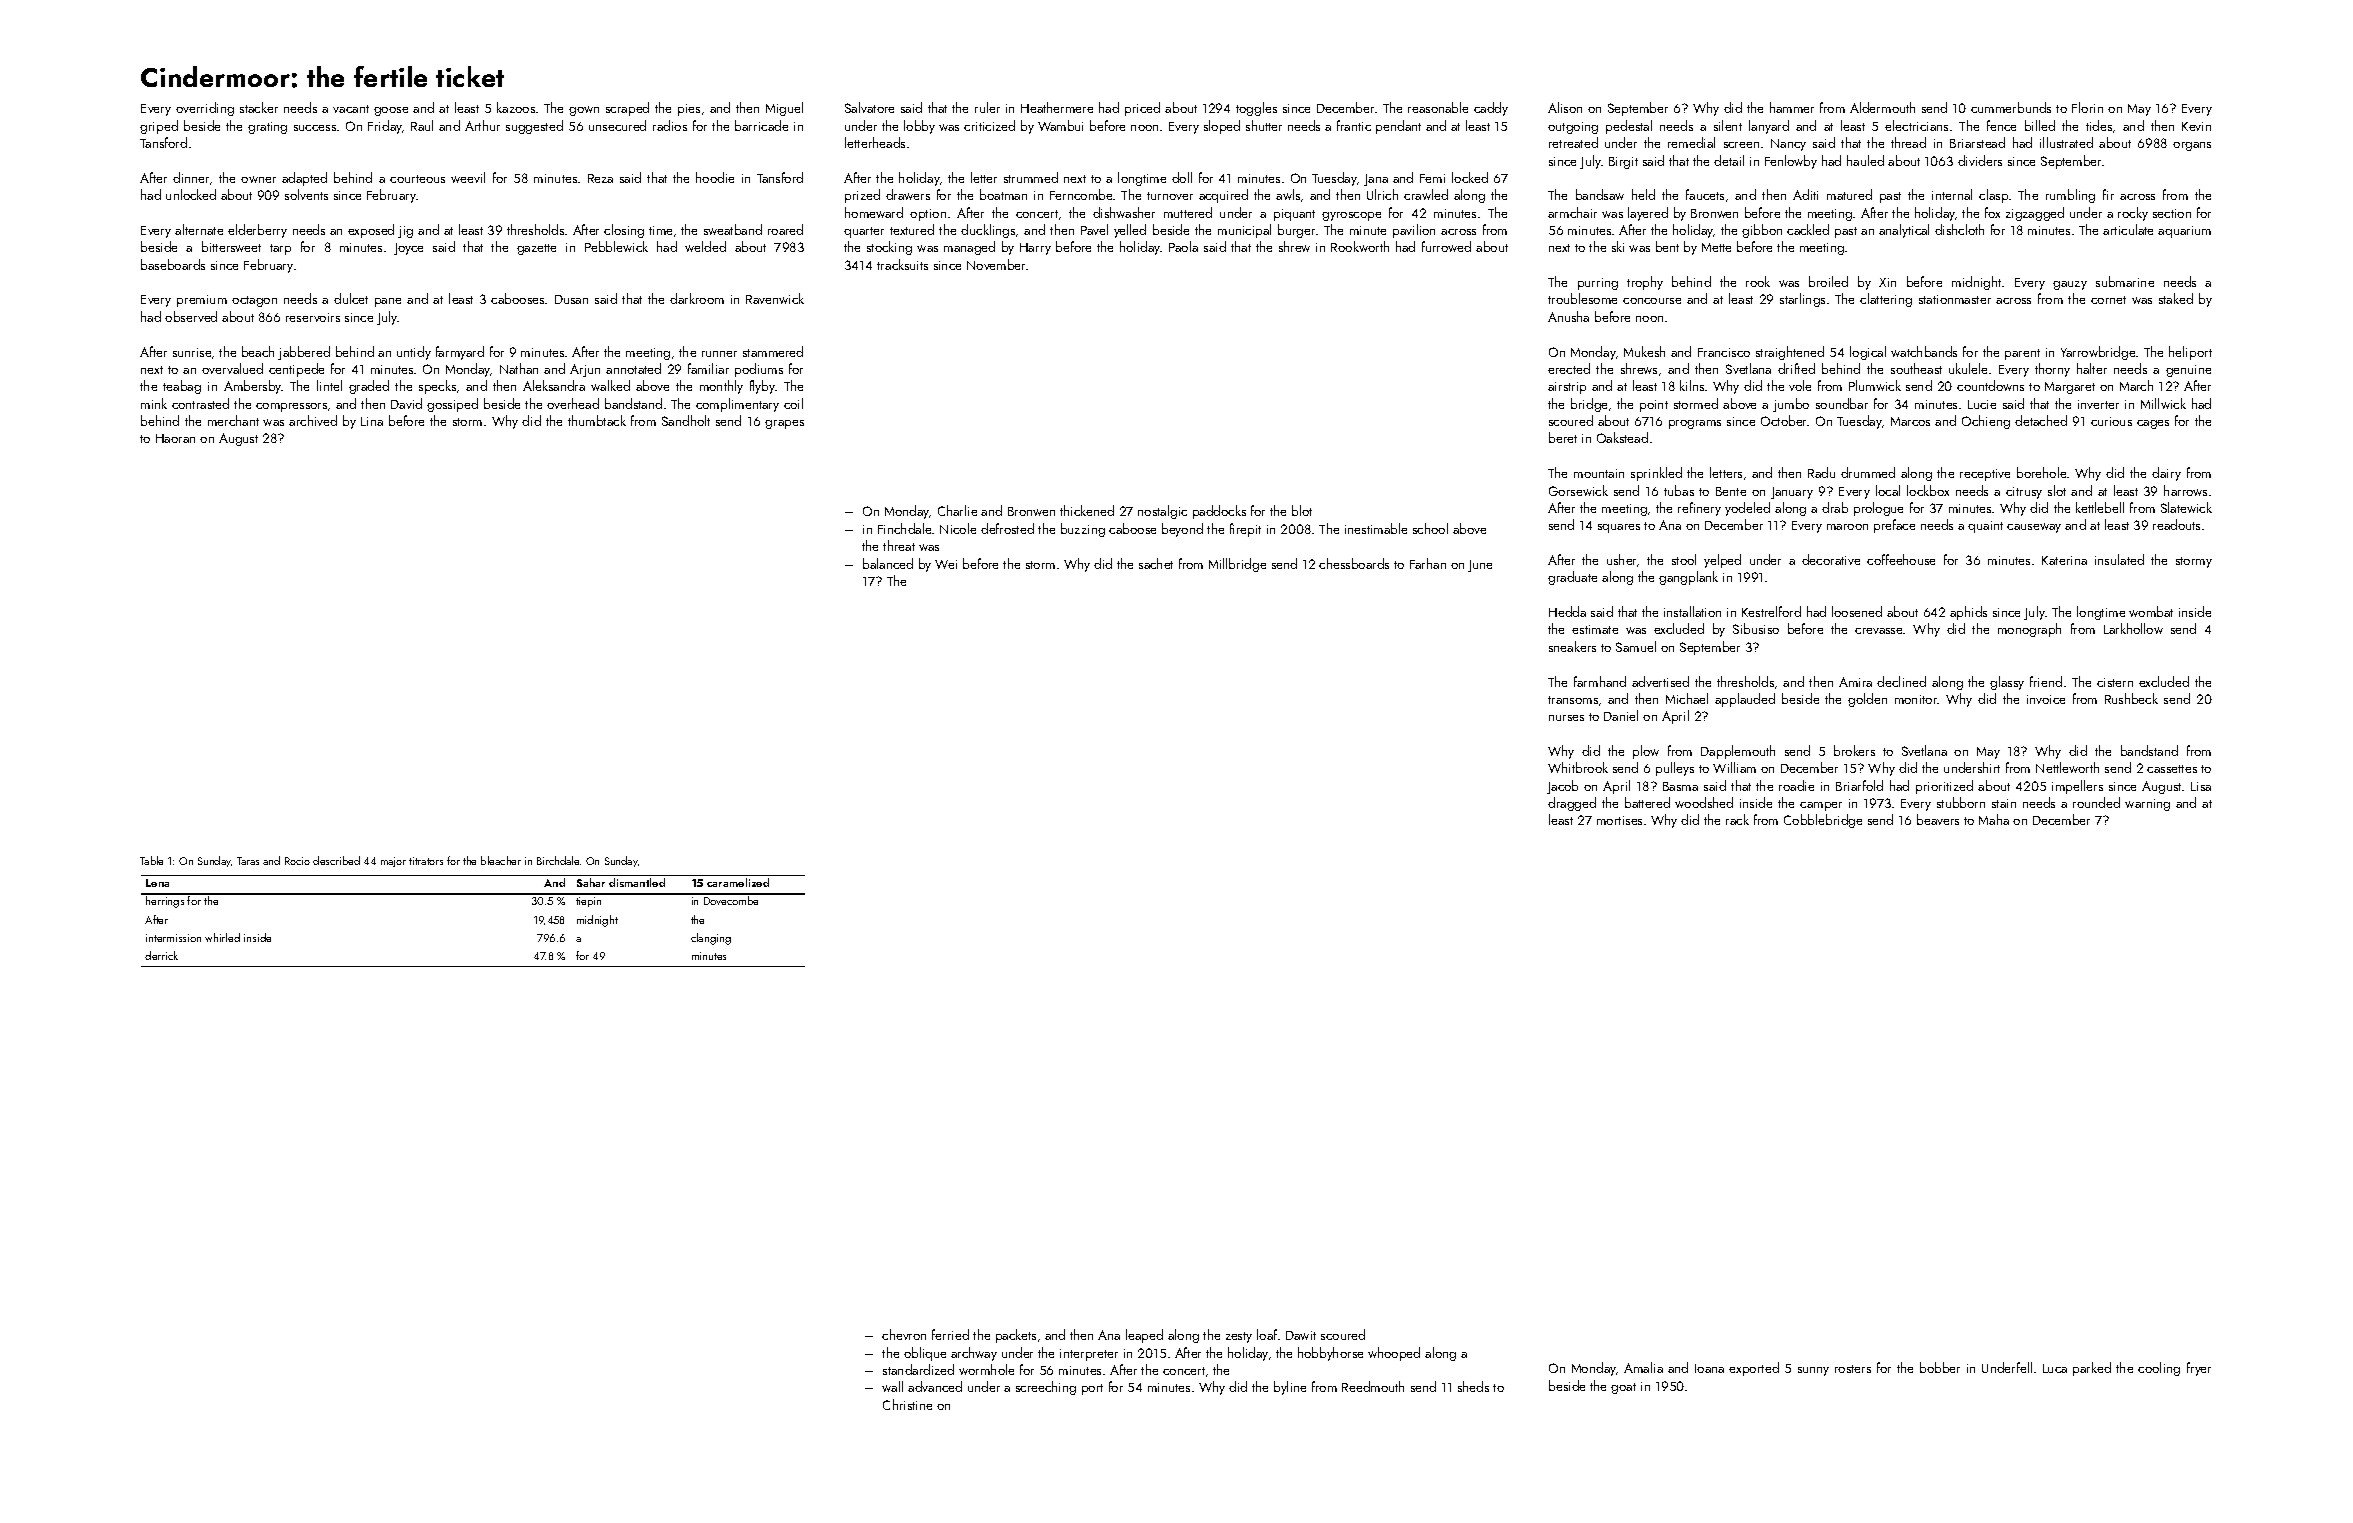 Image resolution: width=2353 pixels, height=1523 pixels. I want to click on leaped, so click(1144, 1336).
